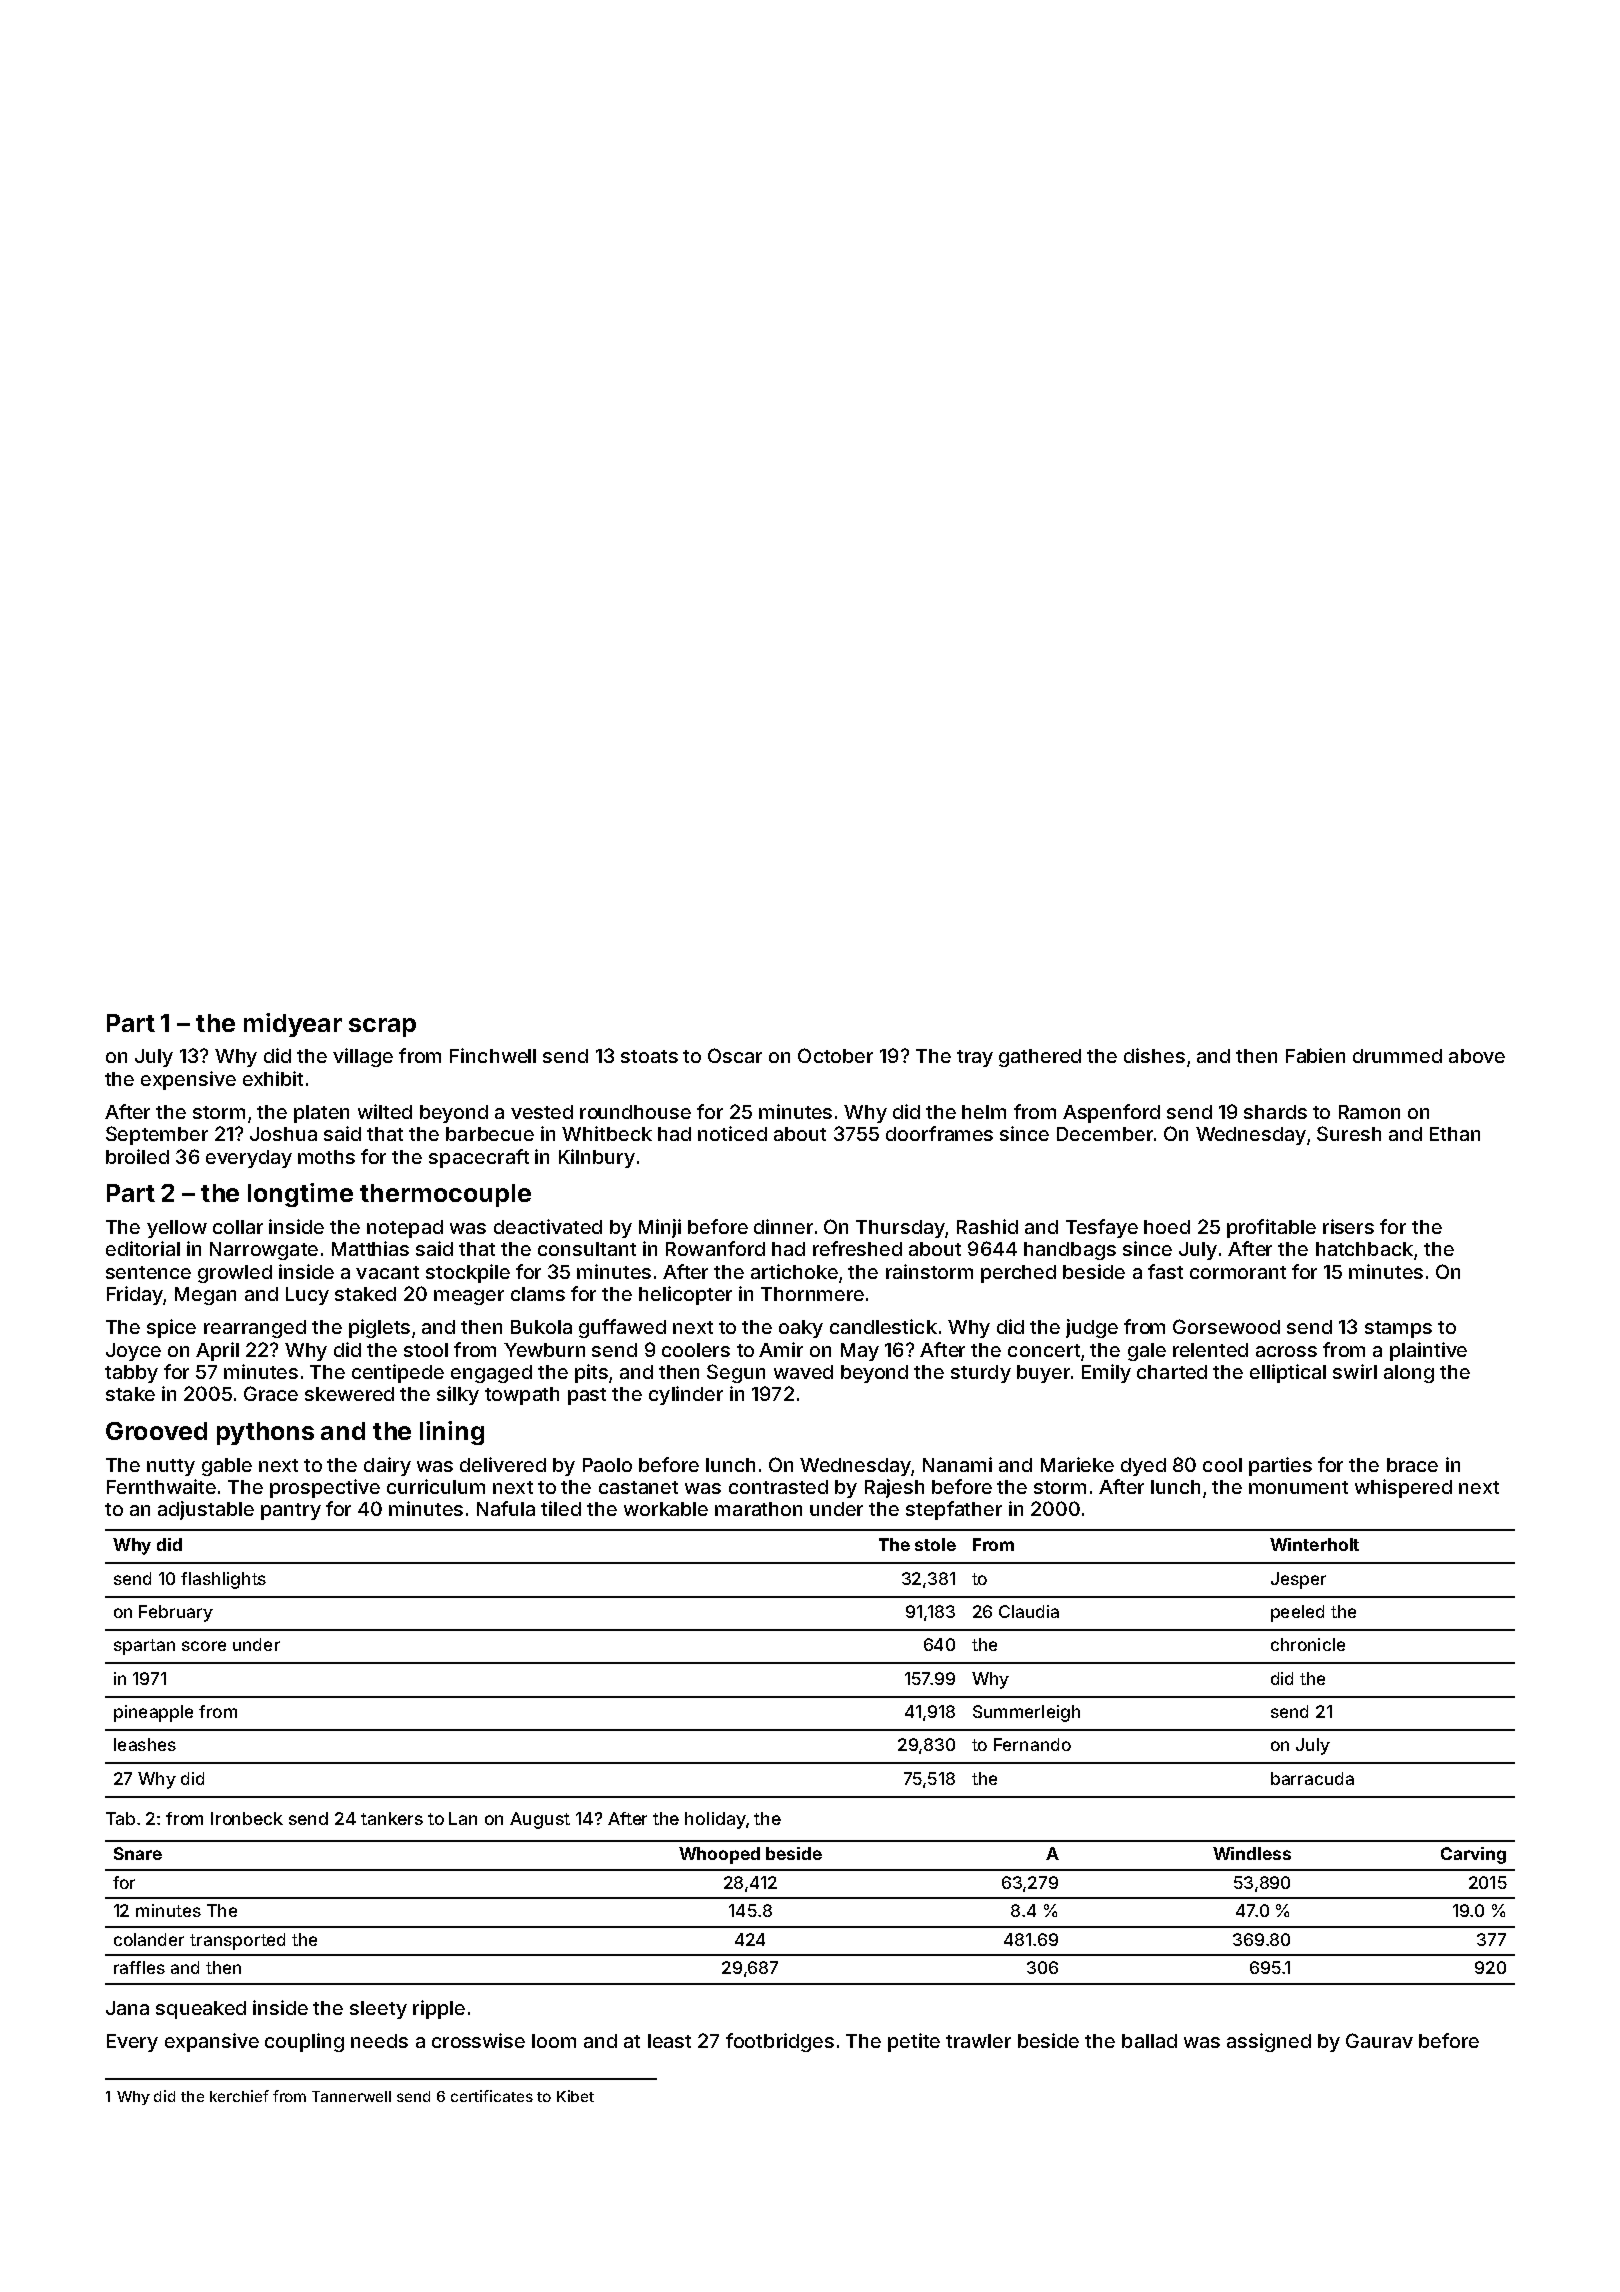 The width and height of the screenshot is (1620, 2292). What do you see at coordinates (1477, 1056) in the screenshot?
I see `above` at bounding box center [1477, 1056].
